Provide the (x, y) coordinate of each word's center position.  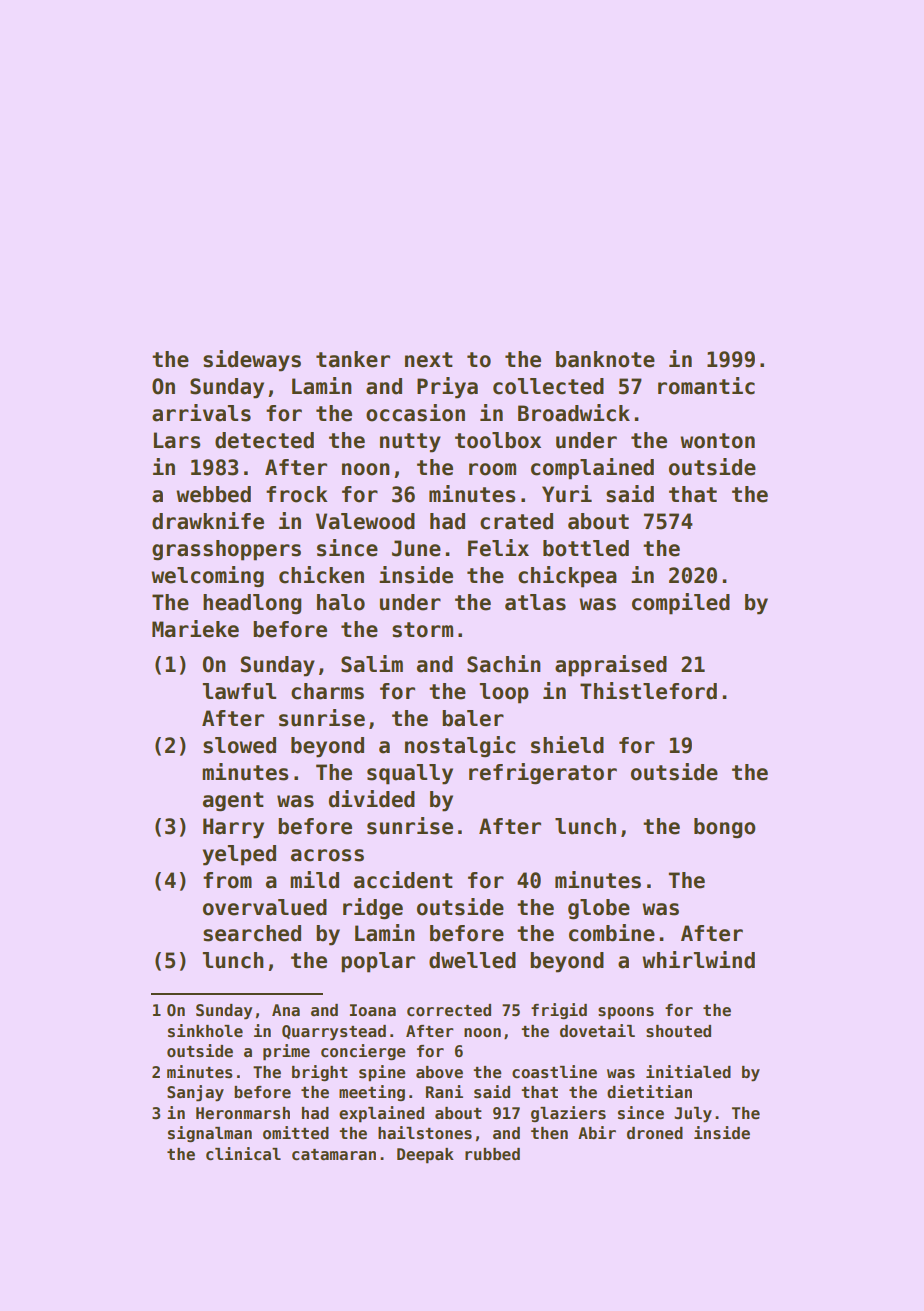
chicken (321, 575)
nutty (410, 443)
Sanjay (195, 1093)
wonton (717, 441)
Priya (447, 388)
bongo (724, 828)
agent (233, 802)
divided (372, 799)
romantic (706, 386)
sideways (252, 361)
